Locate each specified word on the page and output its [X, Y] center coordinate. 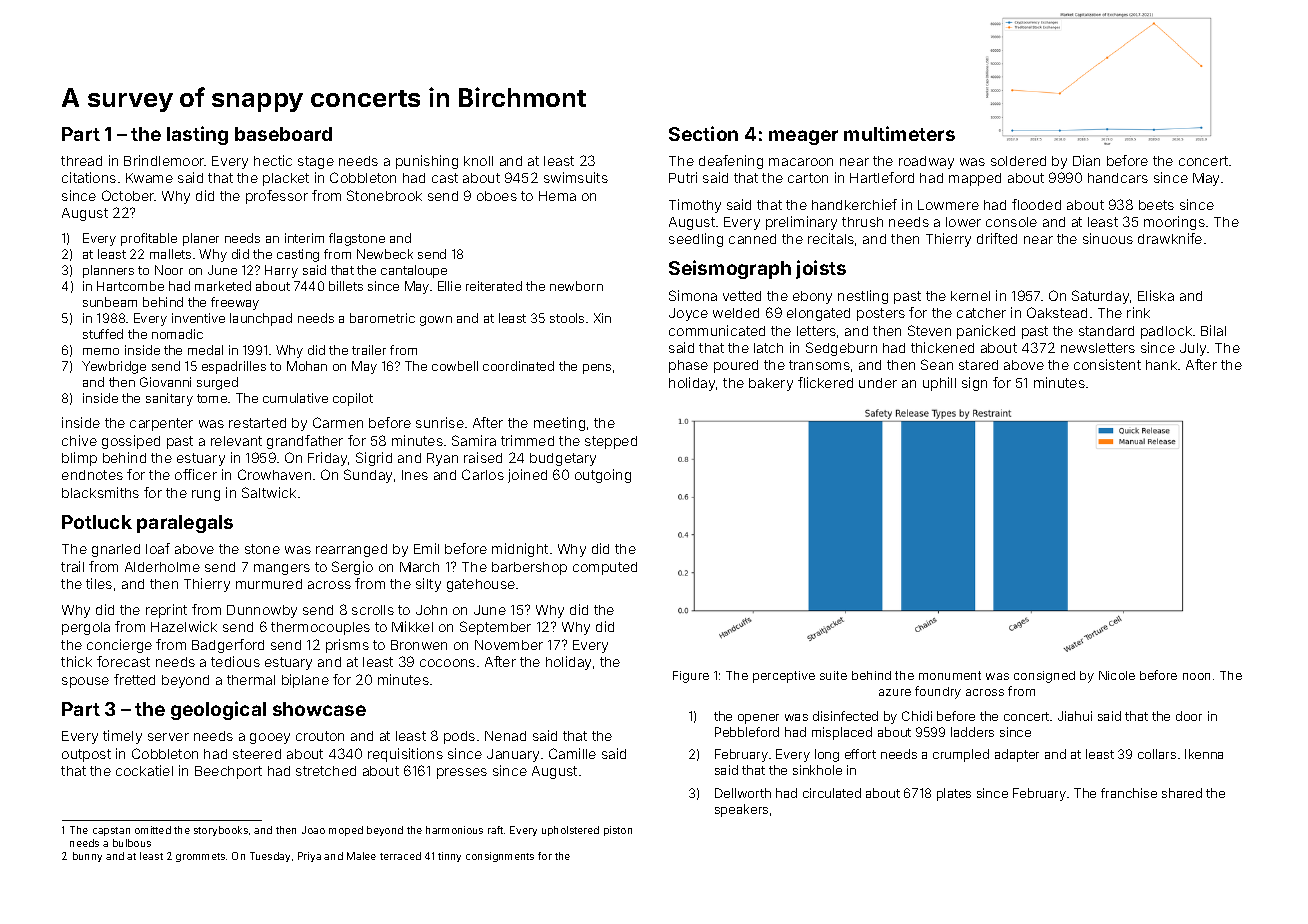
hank [1161, 365]
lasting [197, 135]
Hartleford [882, 177]
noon [1196, 676]
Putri [683, 177]
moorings [1174, 223]
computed [605, 568]
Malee [361, 856]
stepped [611, 442]
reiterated [494, 286]
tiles [99, 583]
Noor [169, 270]
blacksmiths [100, 492]
